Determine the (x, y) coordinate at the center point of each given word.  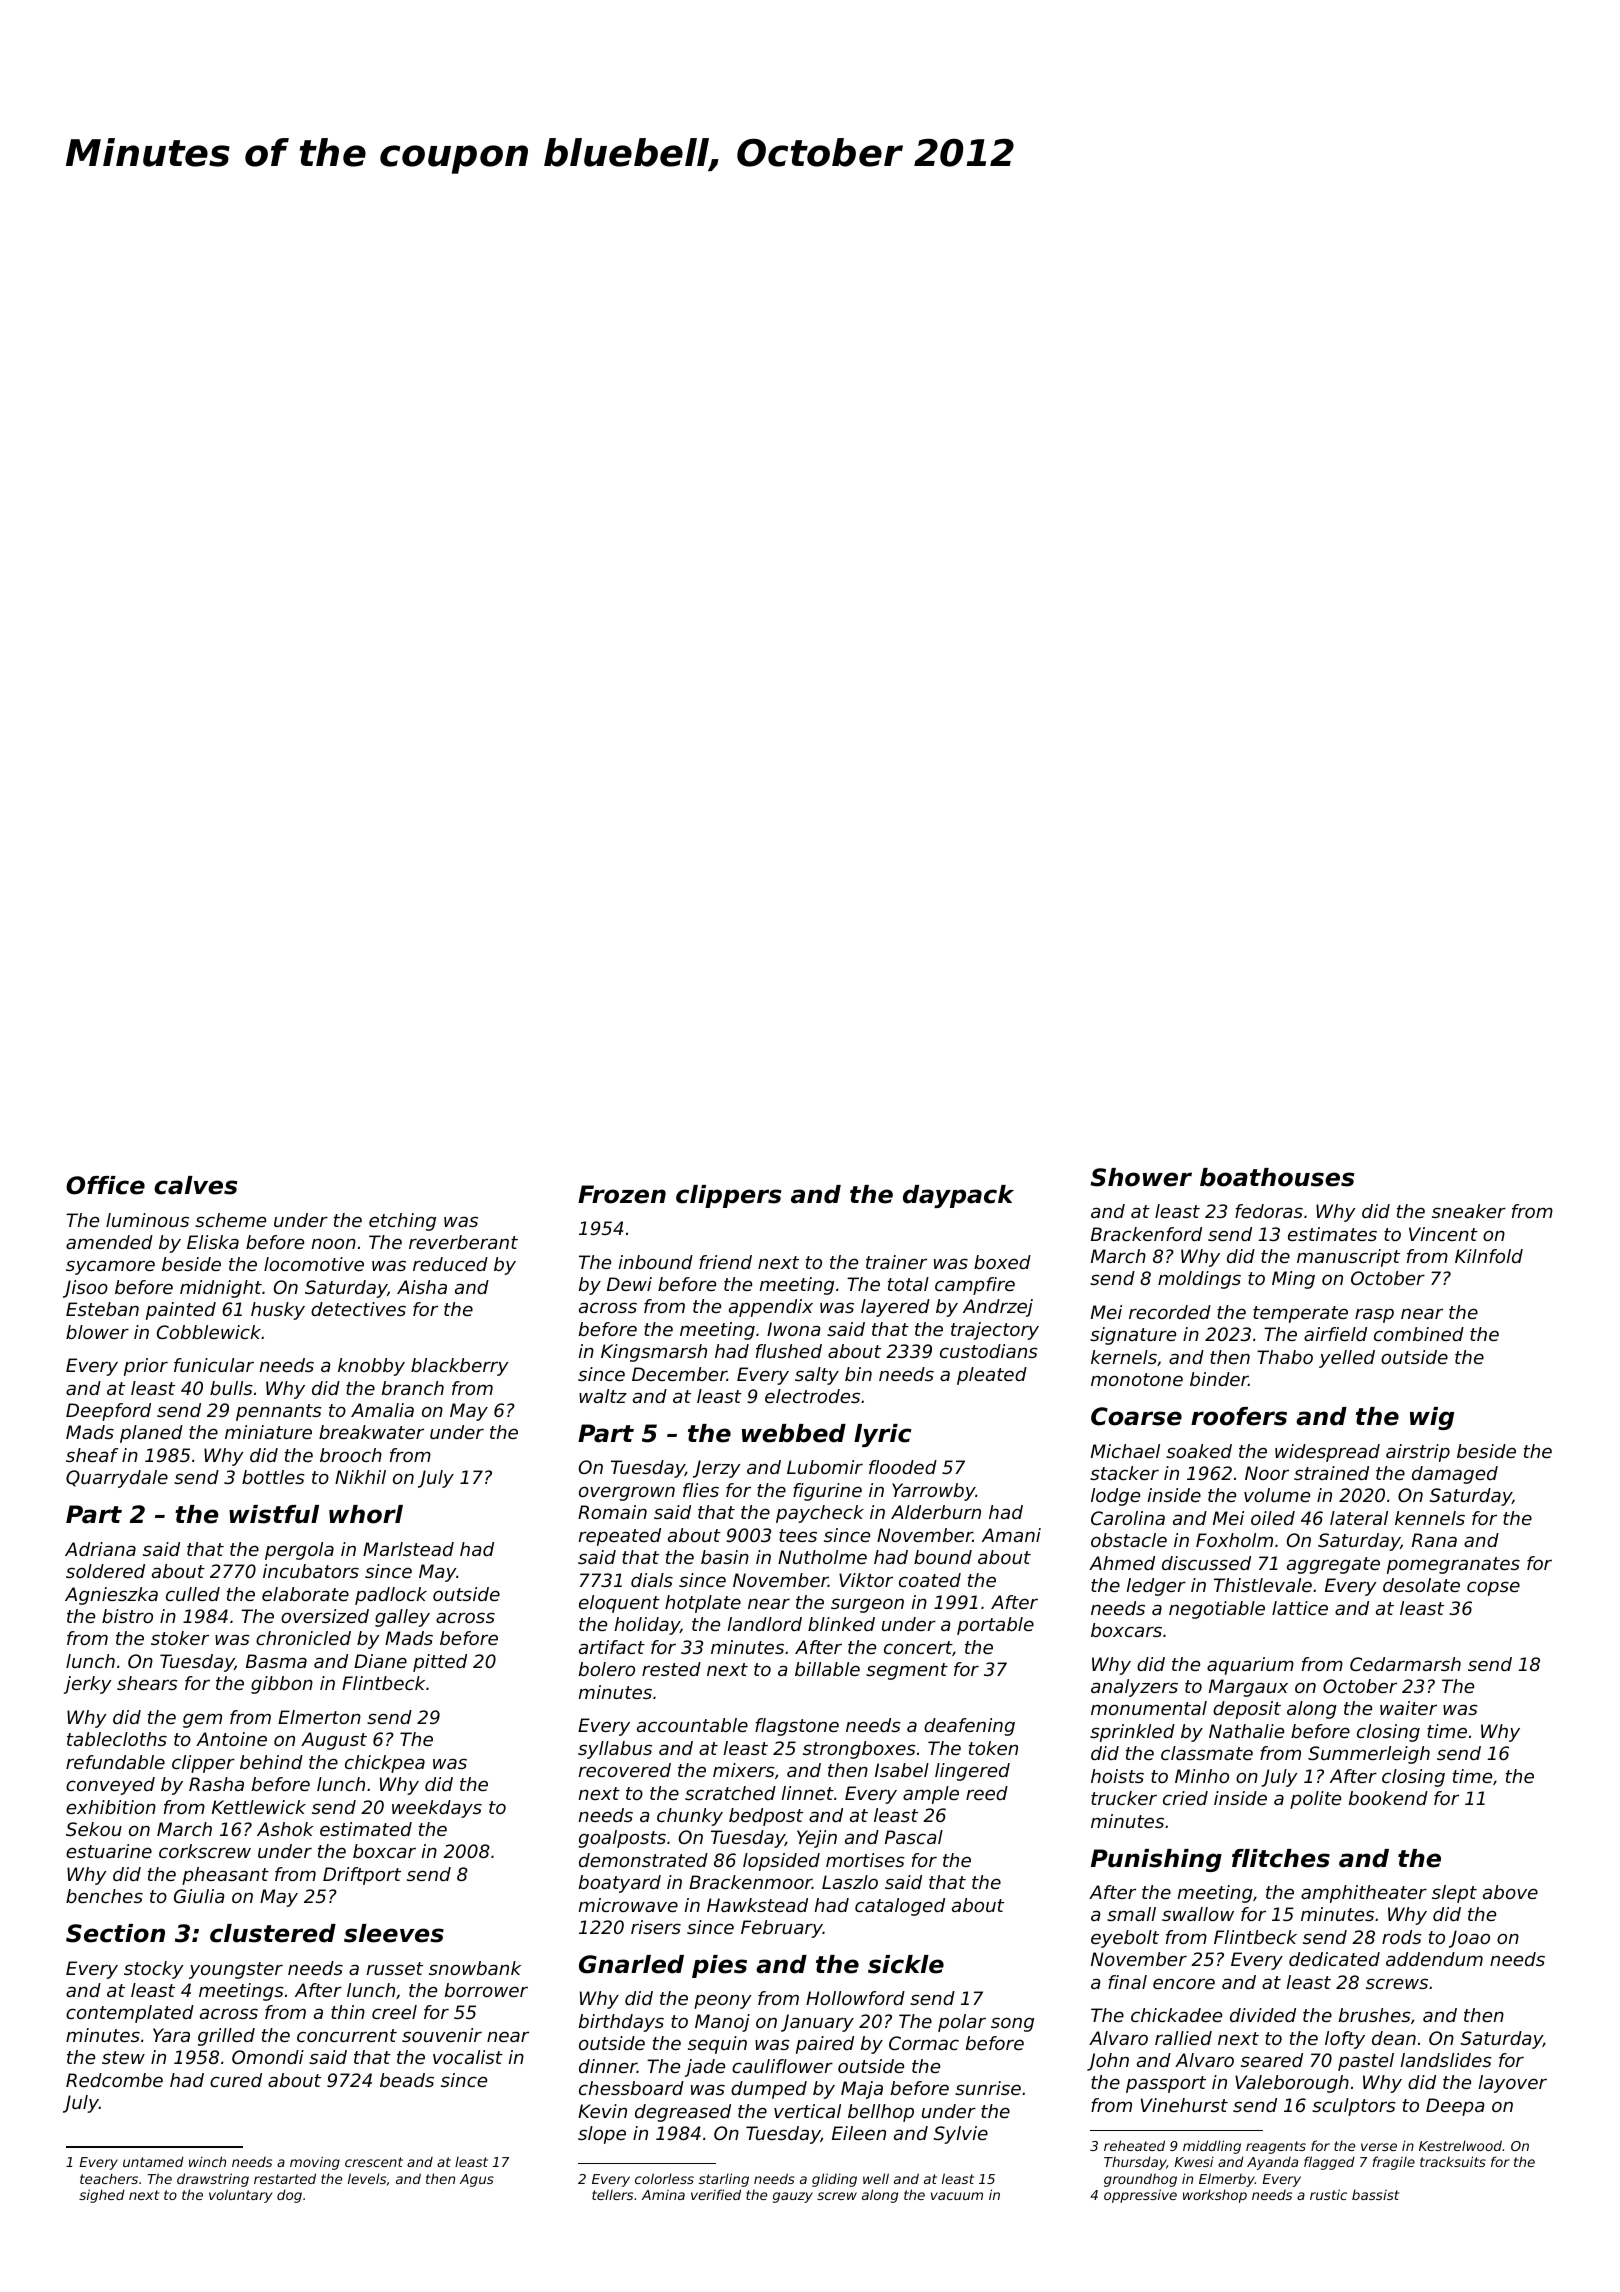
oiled (1273, 1518)
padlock (391, 1596)
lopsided (781, 1862)
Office (105, 1185)
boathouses (1277, 1177)
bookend (1388, 1798)
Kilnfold (1489, 1256)
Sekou (94, 1829)
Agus (477, 2180)
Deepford (108, 1412)
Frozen (622, 1194)
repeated (620, 1537)
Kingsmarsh (654, 1353)
